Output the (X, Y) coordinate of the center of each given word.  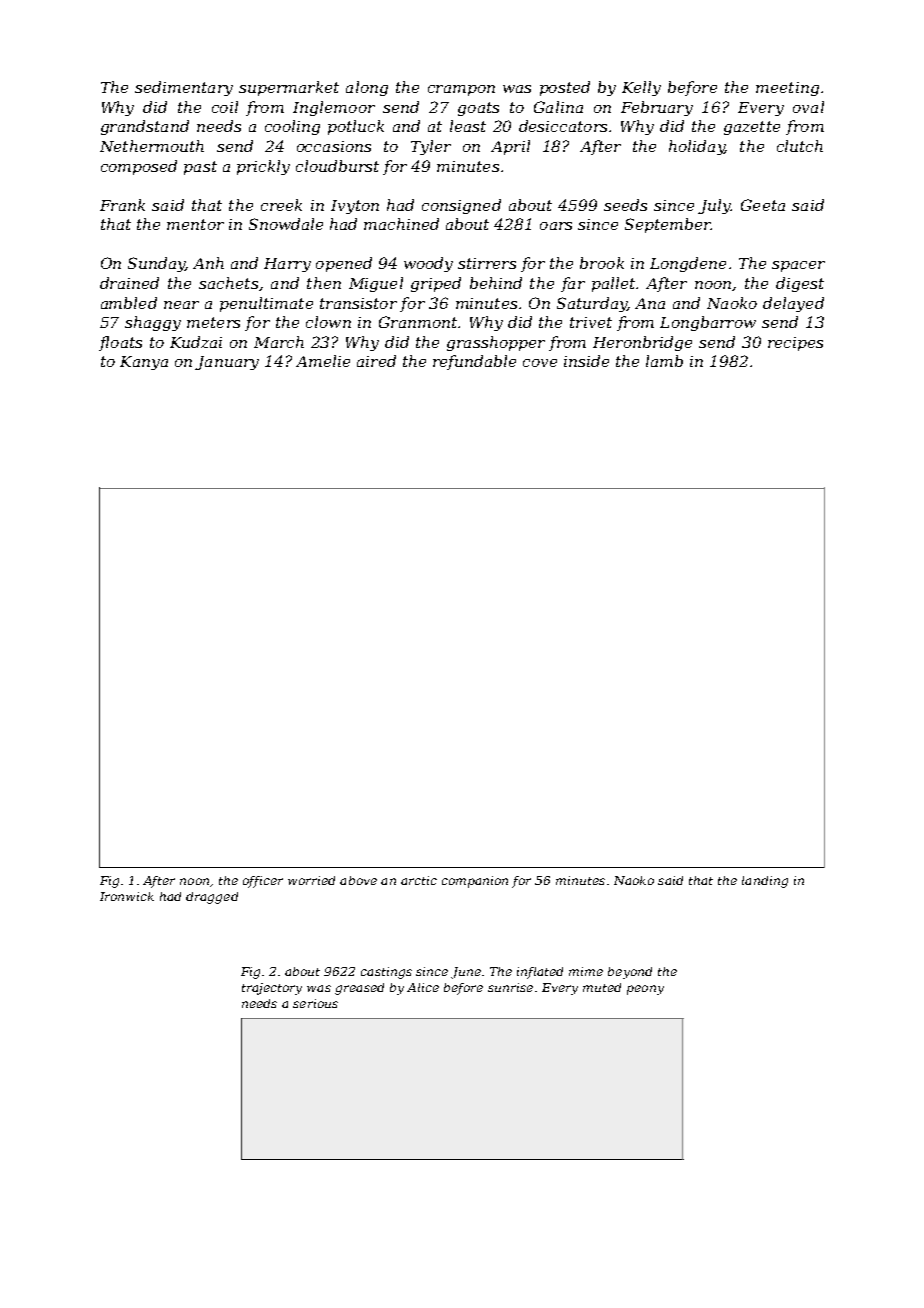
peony (645, 990)
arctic (419, 880)
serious (315, 1003)
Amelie (323, 361)
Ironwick (127, 896)
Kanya (144, 363)
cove (540, 363)
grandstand (145, 127)
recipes (795, 344)
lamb (664, 361)
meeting (787, 89)
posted (565, 88)
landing (765, 882)
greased (359, 989)
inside (586, 361)
